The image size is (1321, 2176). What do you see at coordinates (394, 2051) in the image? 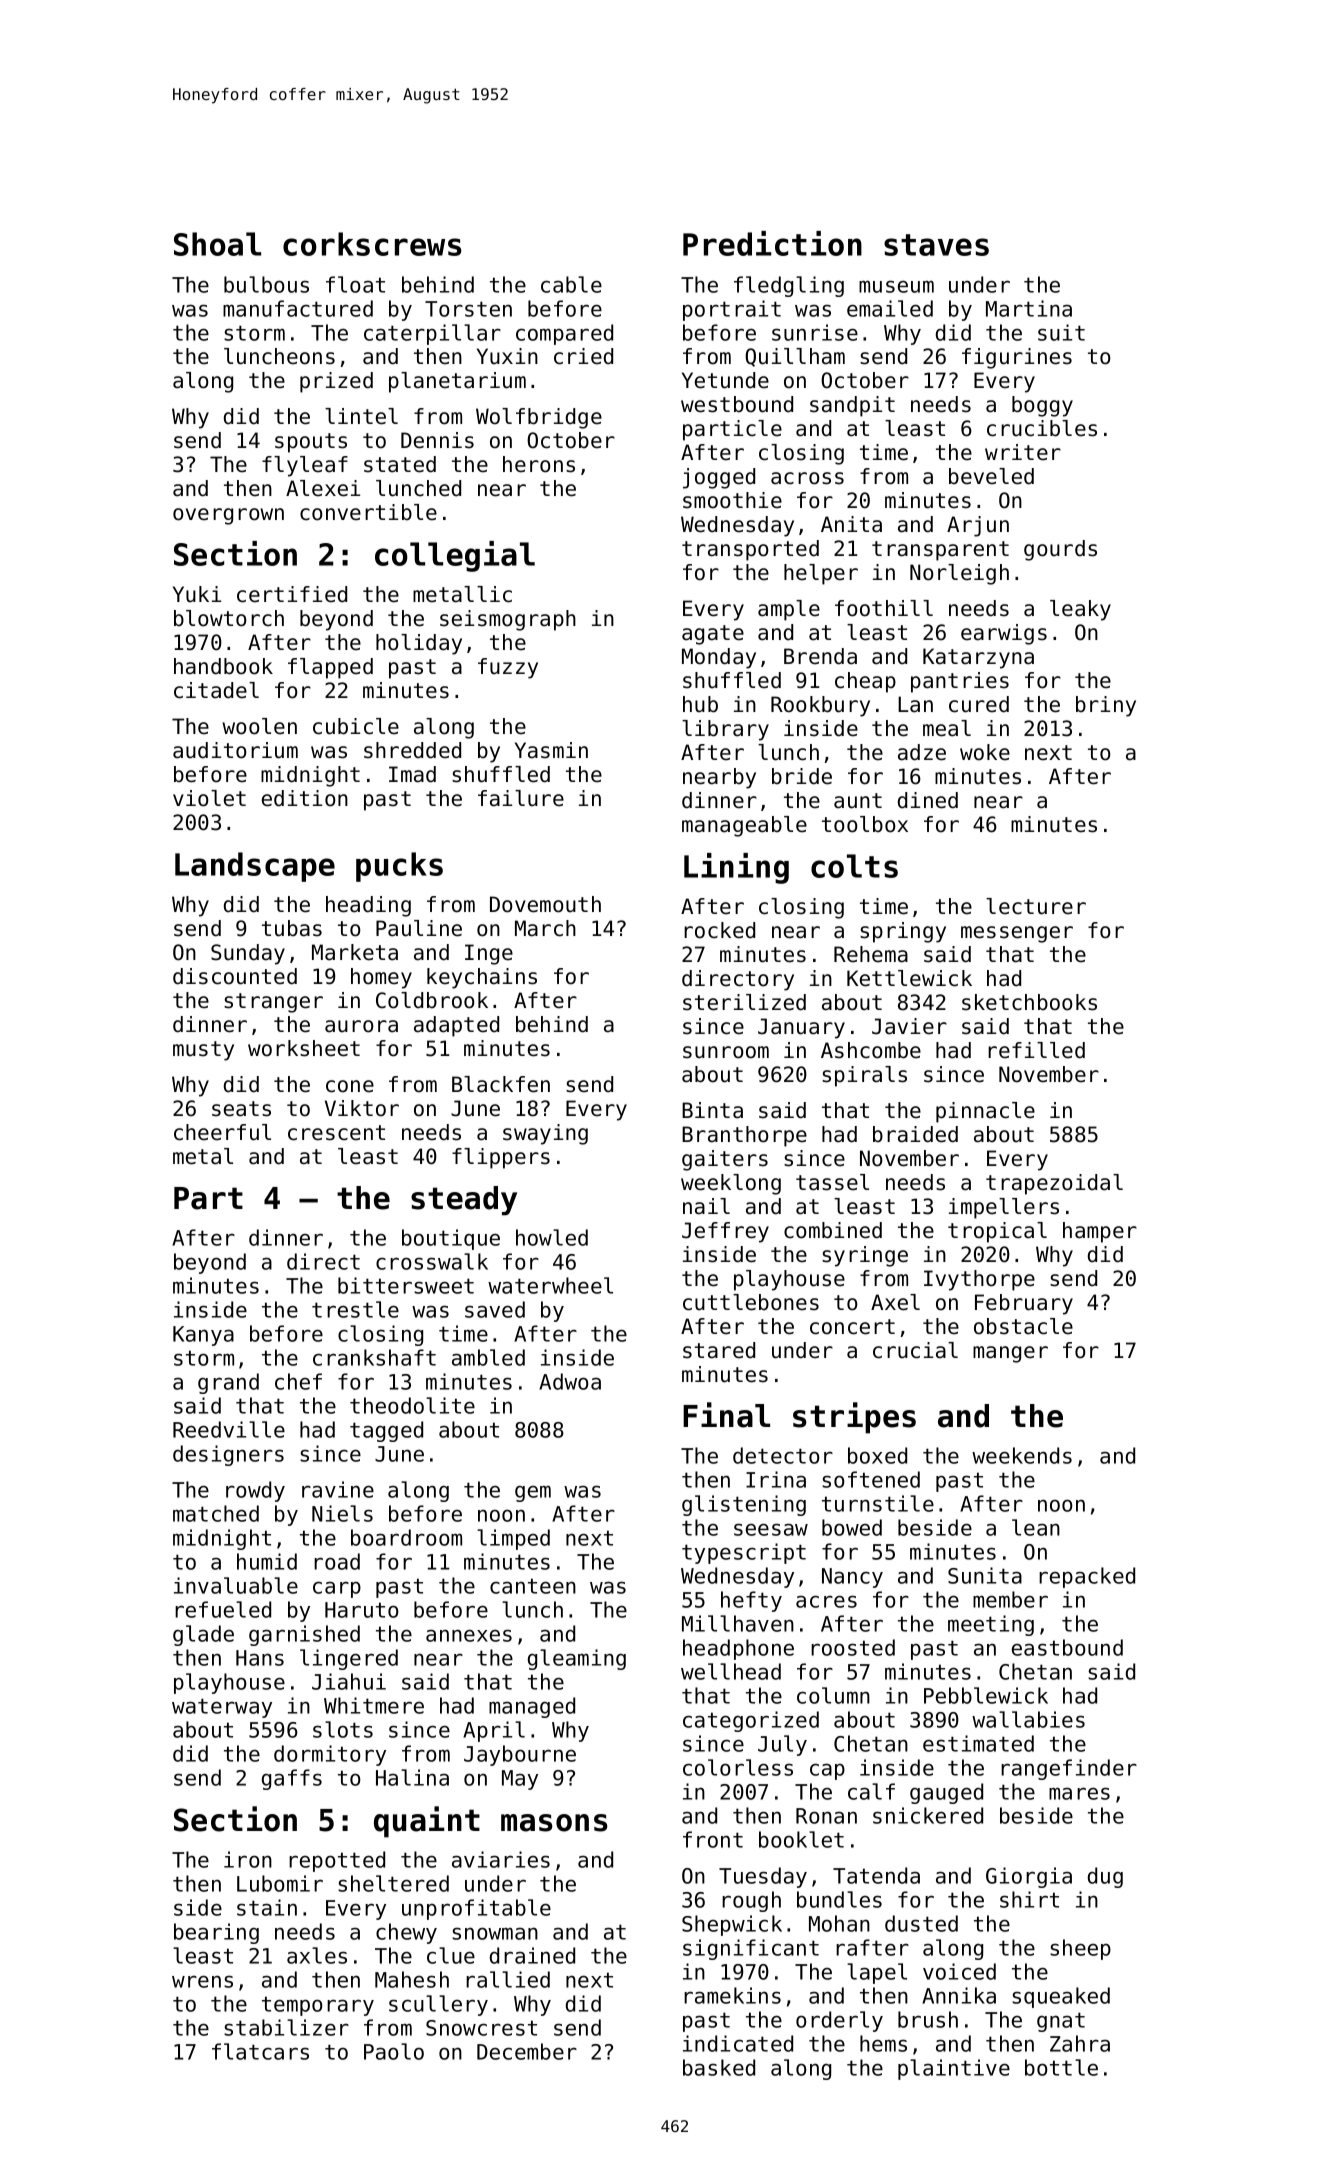
I see `Paolo` at bounding box center [394, 2051].
